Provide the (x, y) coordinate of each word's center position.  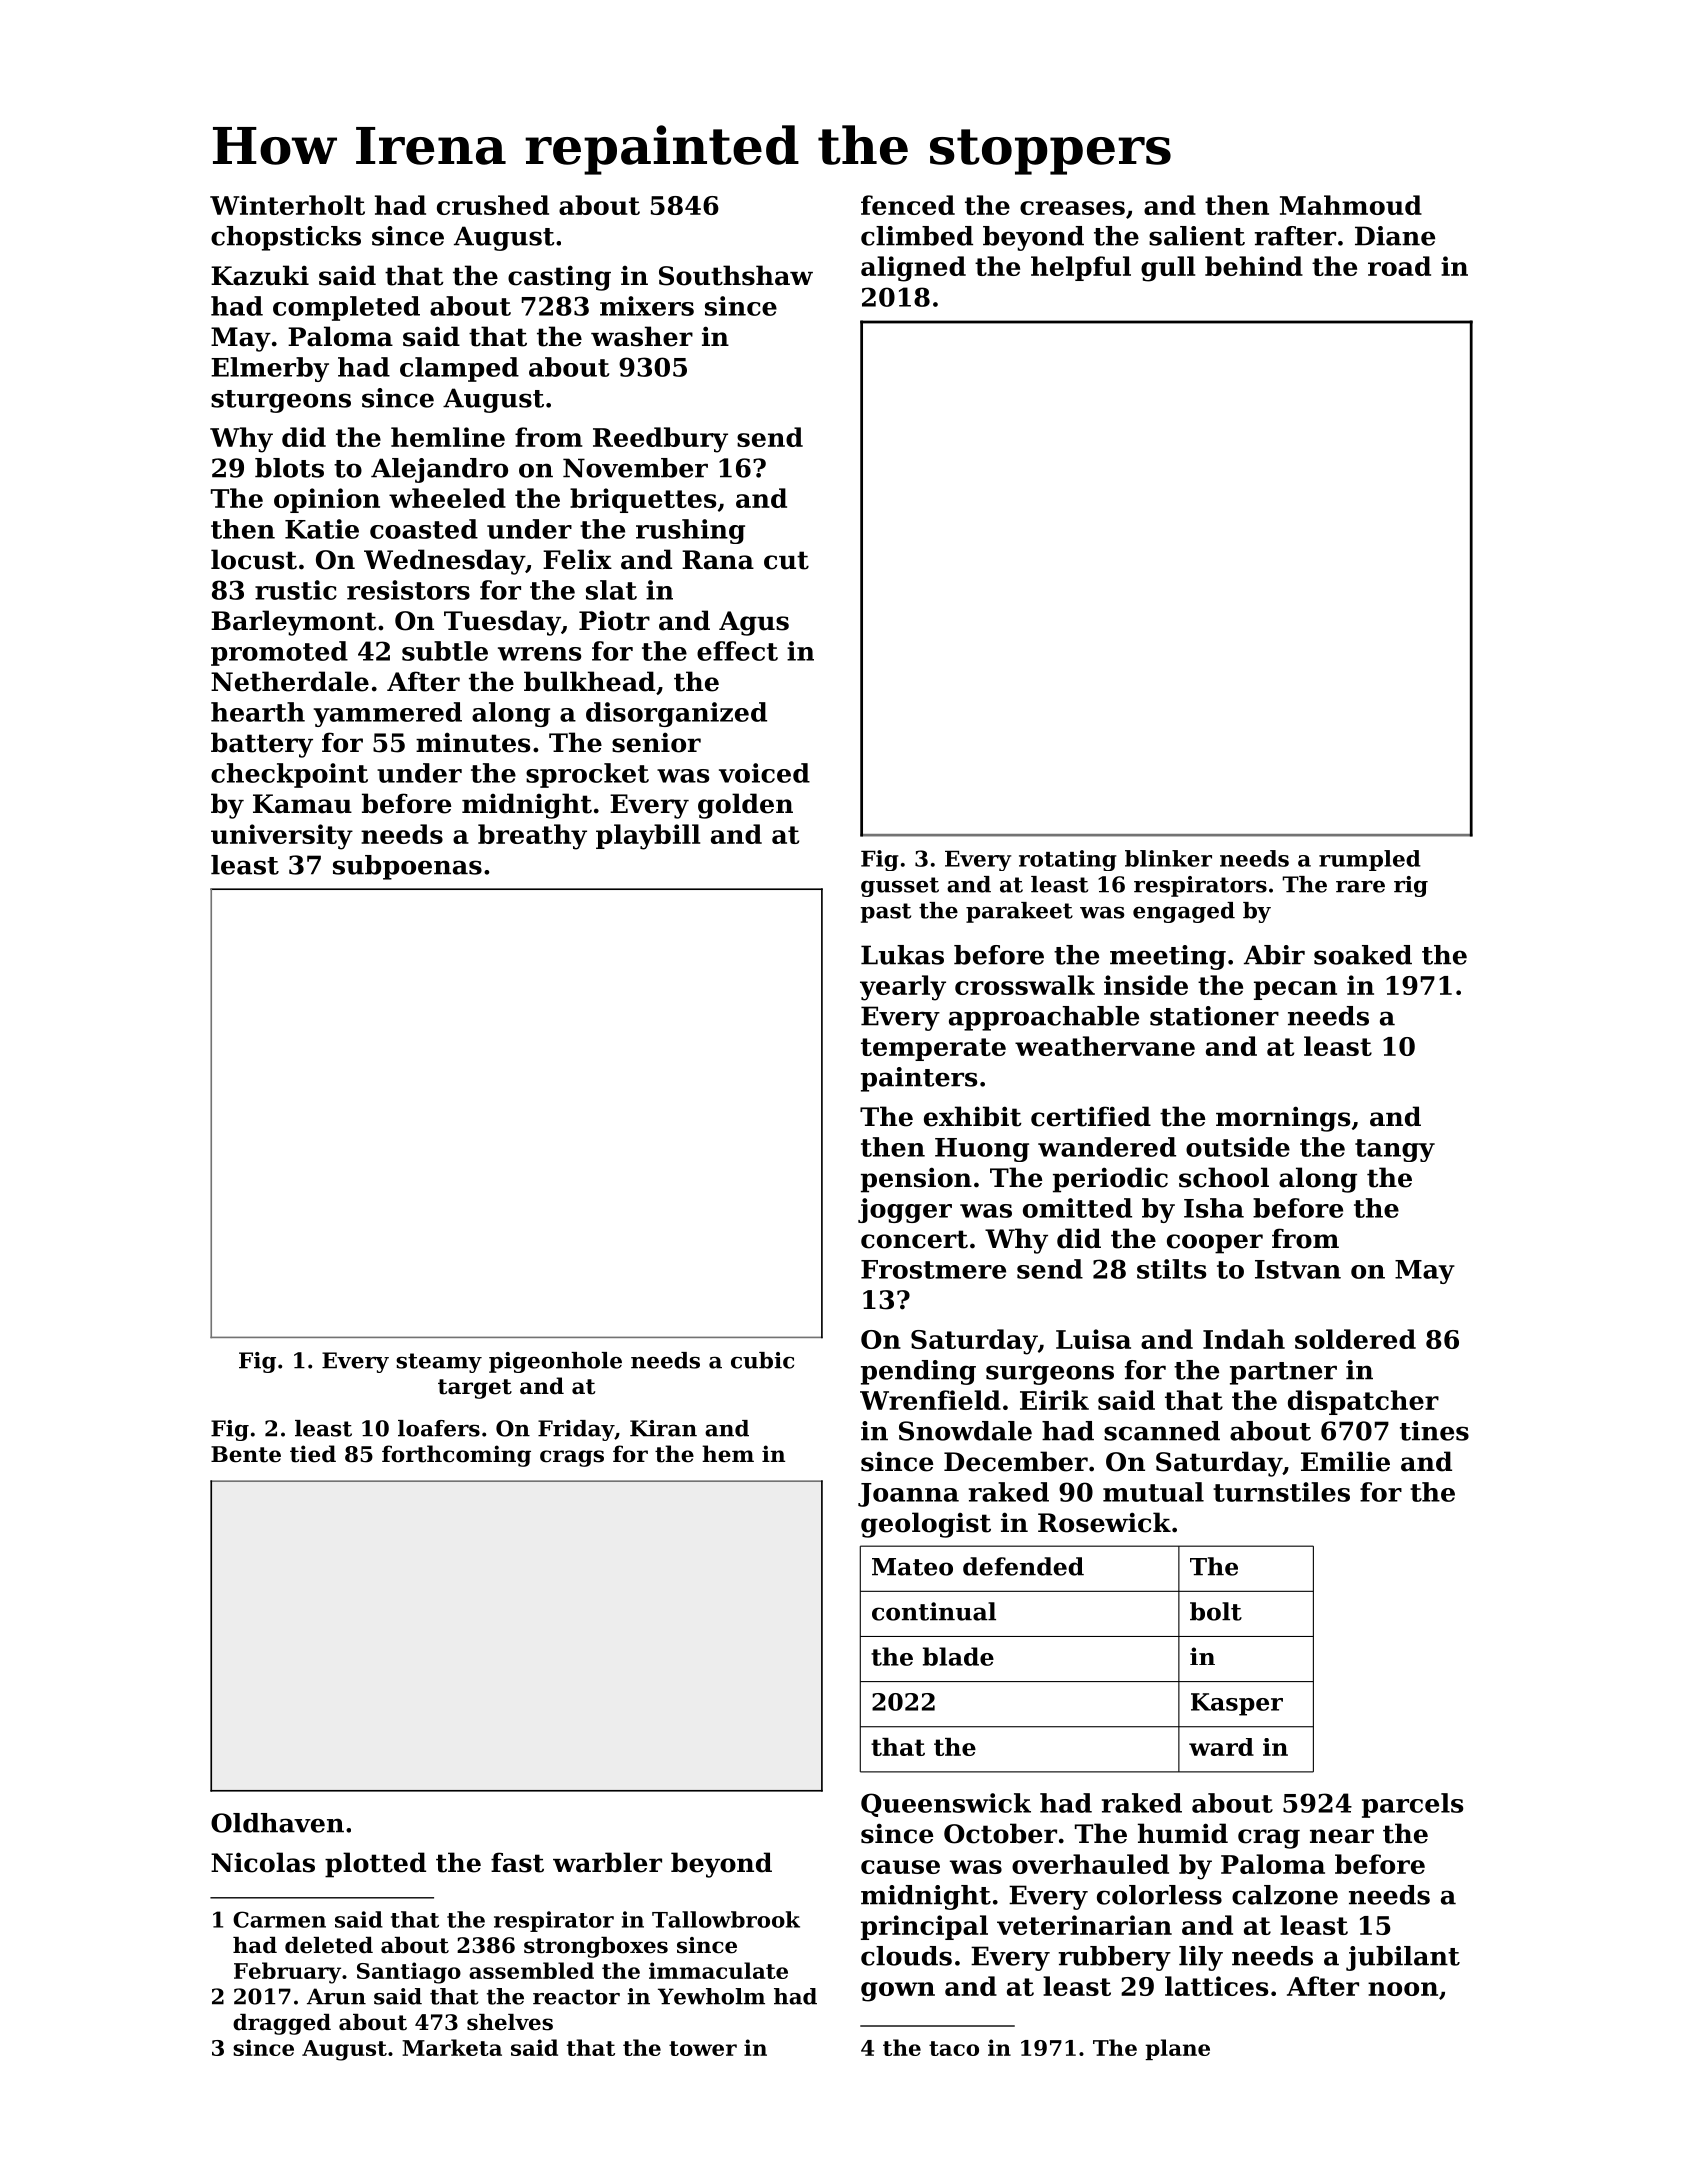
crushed (493, 205)
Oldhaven (277, 1823)
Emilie (1345, 1461)
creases (1072, 208)
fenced (908, 205)
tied (313, 1454)
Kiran (663, 1428)
